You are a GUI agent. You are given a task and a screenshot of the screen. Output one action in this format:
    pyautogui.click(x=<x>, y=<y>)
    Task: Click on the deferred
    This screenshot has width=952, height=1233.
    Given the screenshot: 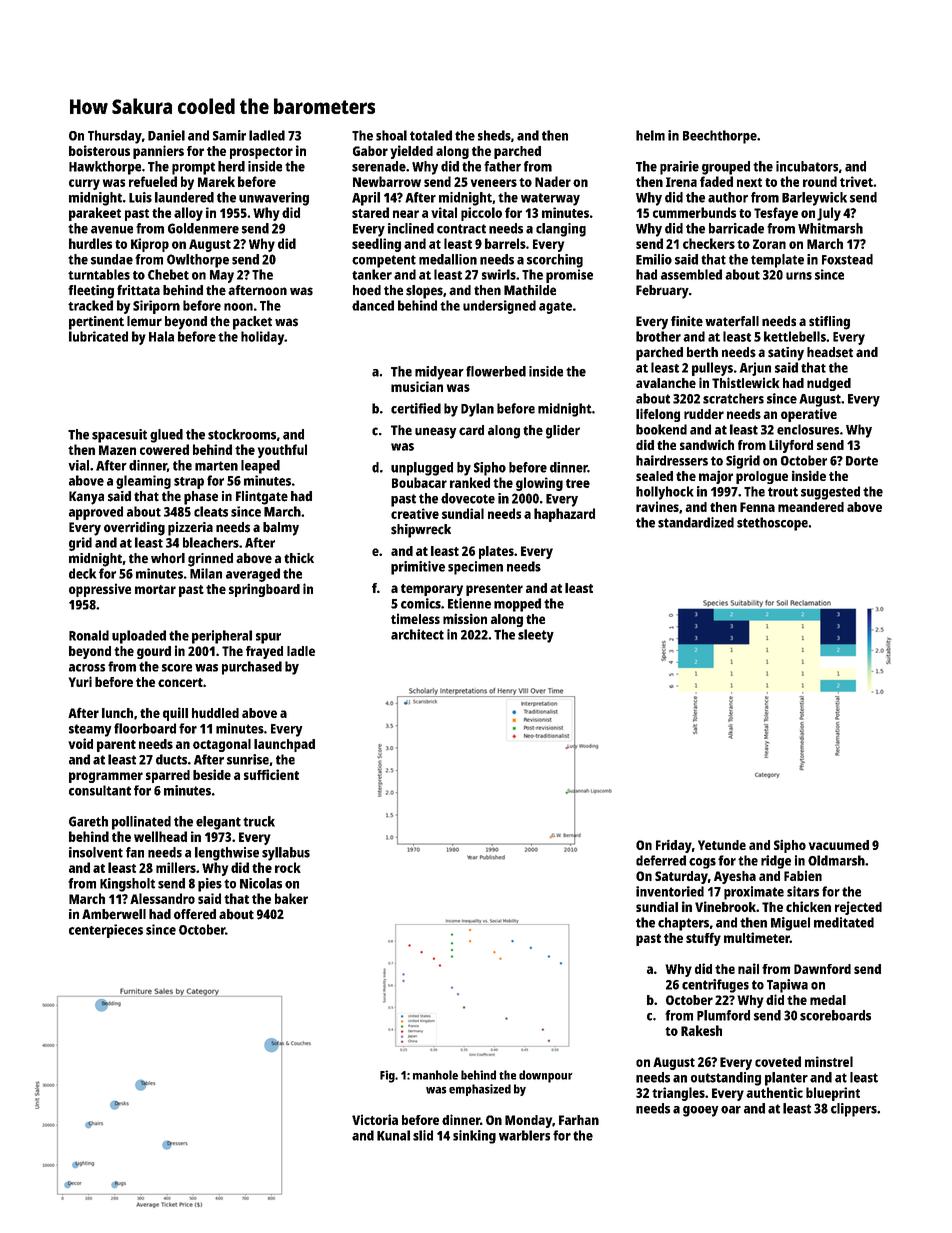 What is the action you would take?
    pyautogui.click(x=661, y=860)
